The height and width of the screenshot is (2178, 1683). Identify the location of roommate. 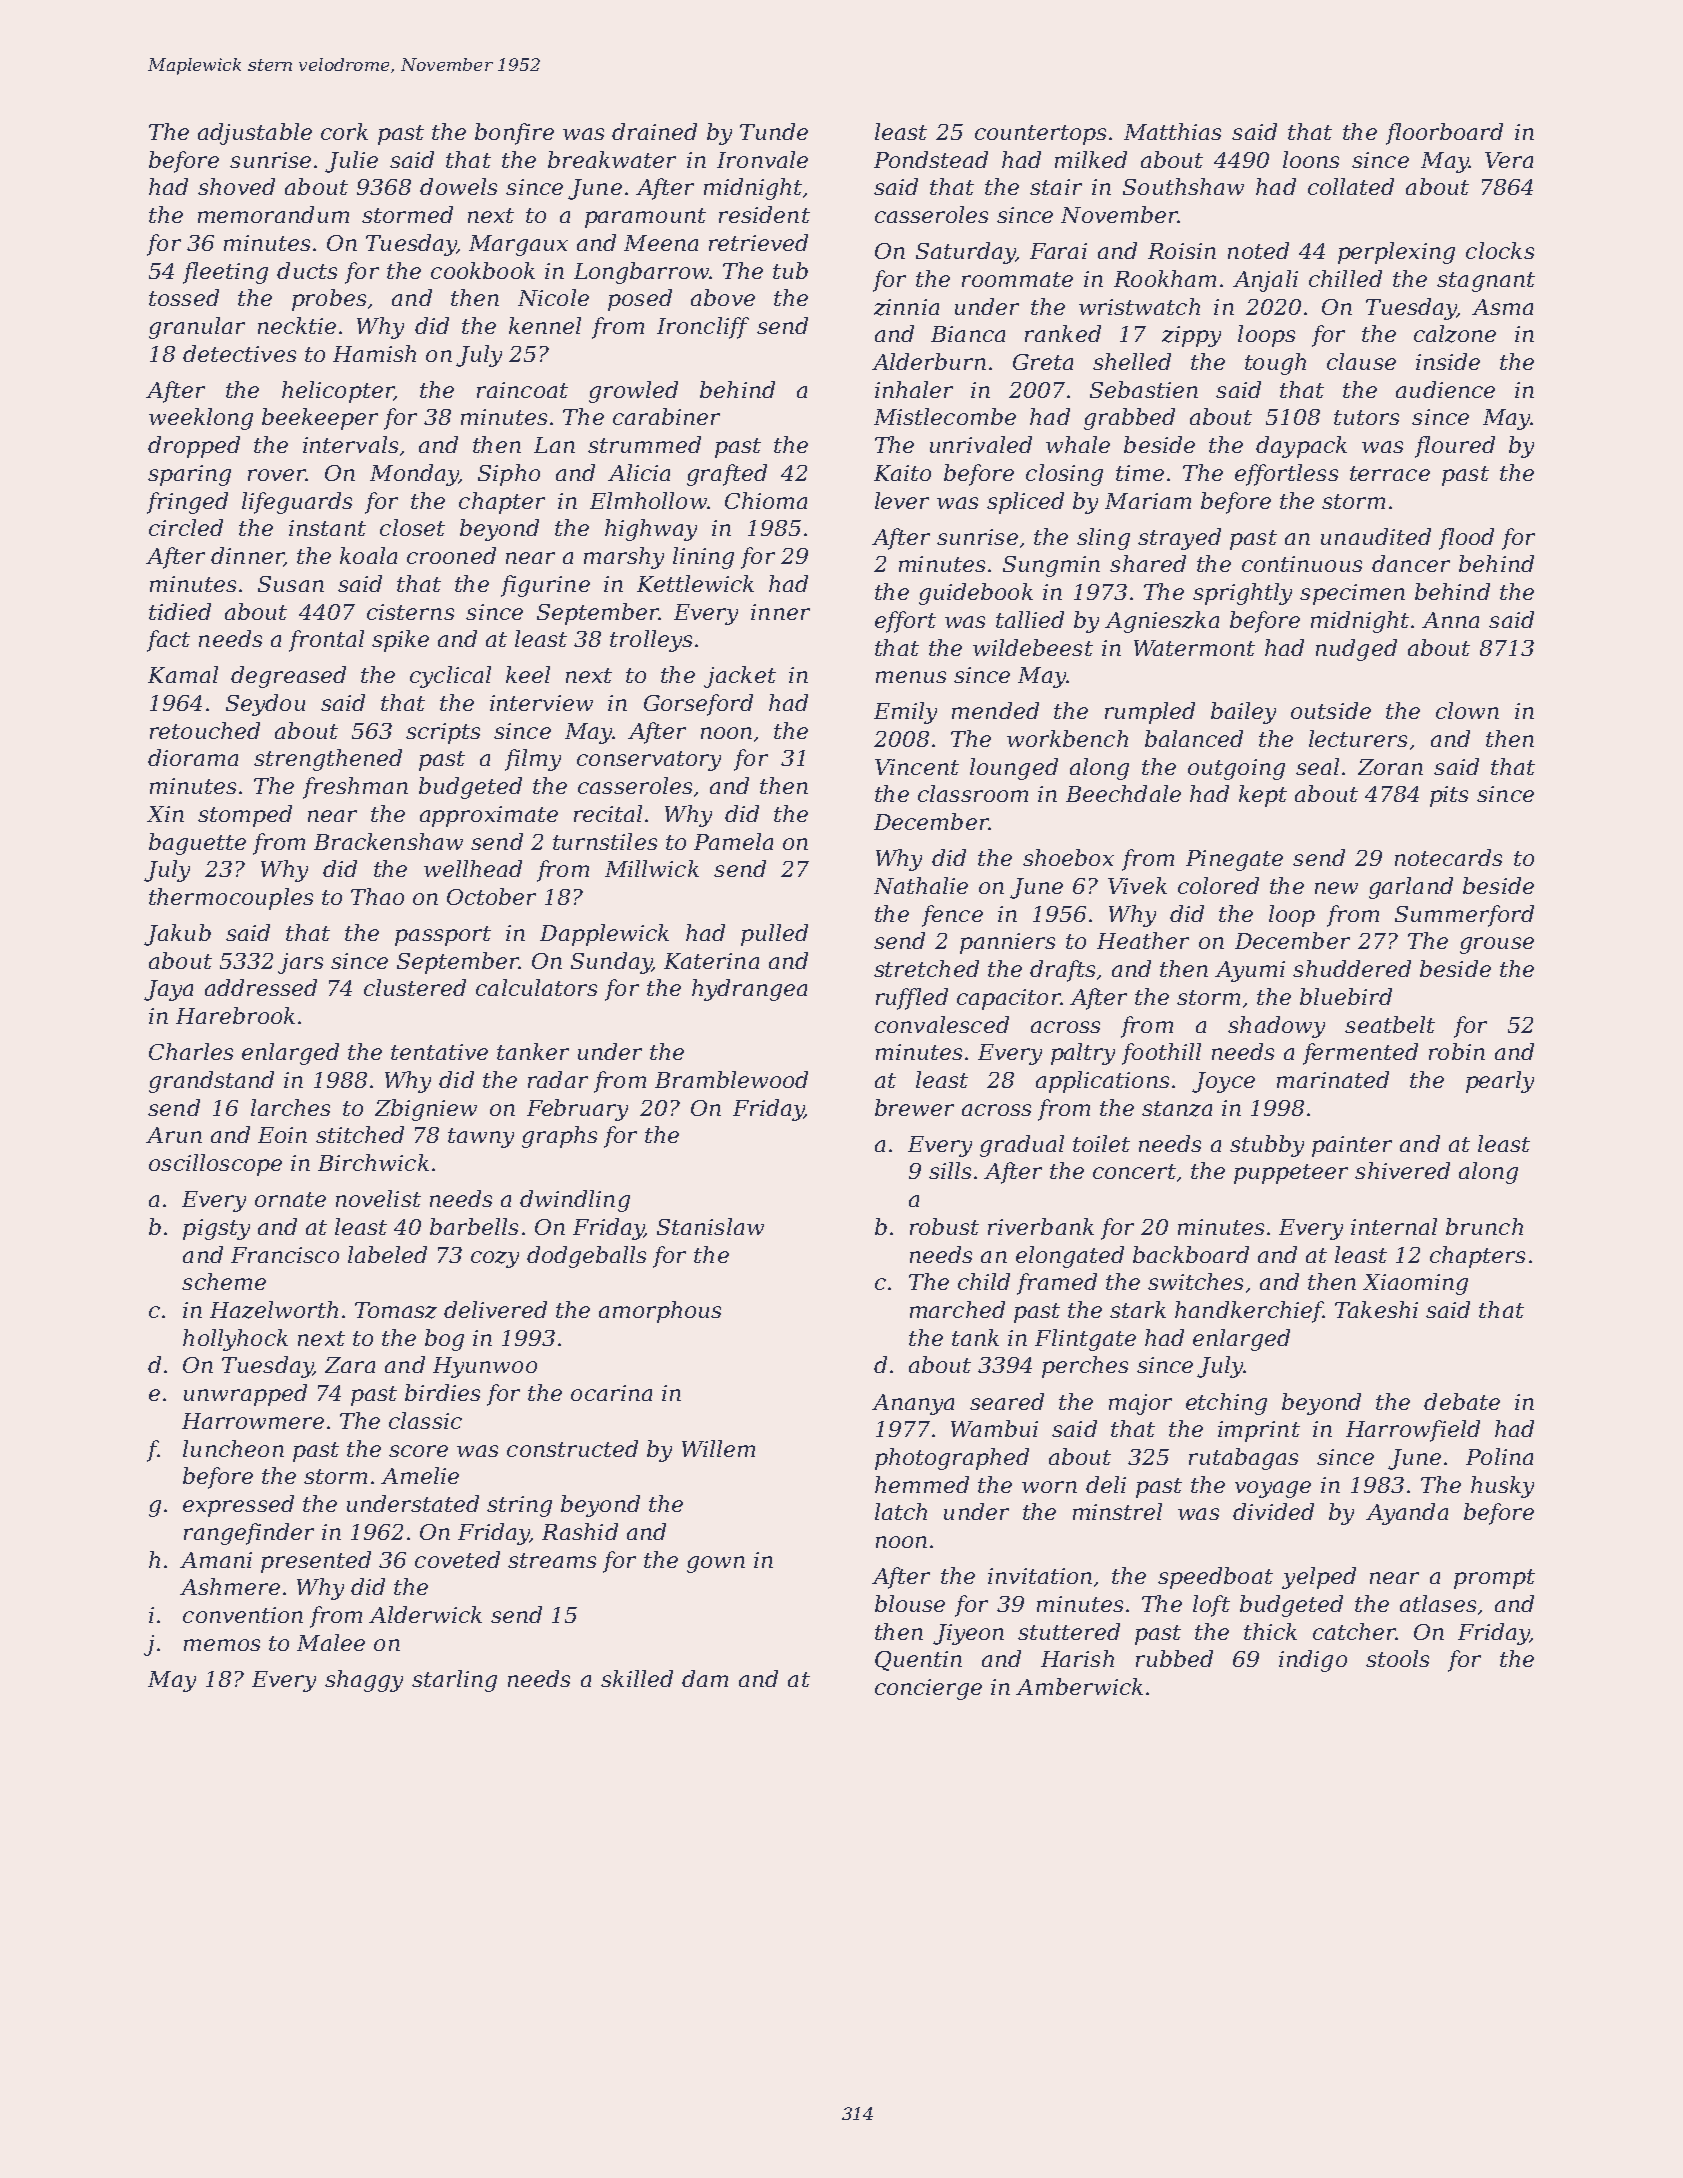
(1017, 279).
